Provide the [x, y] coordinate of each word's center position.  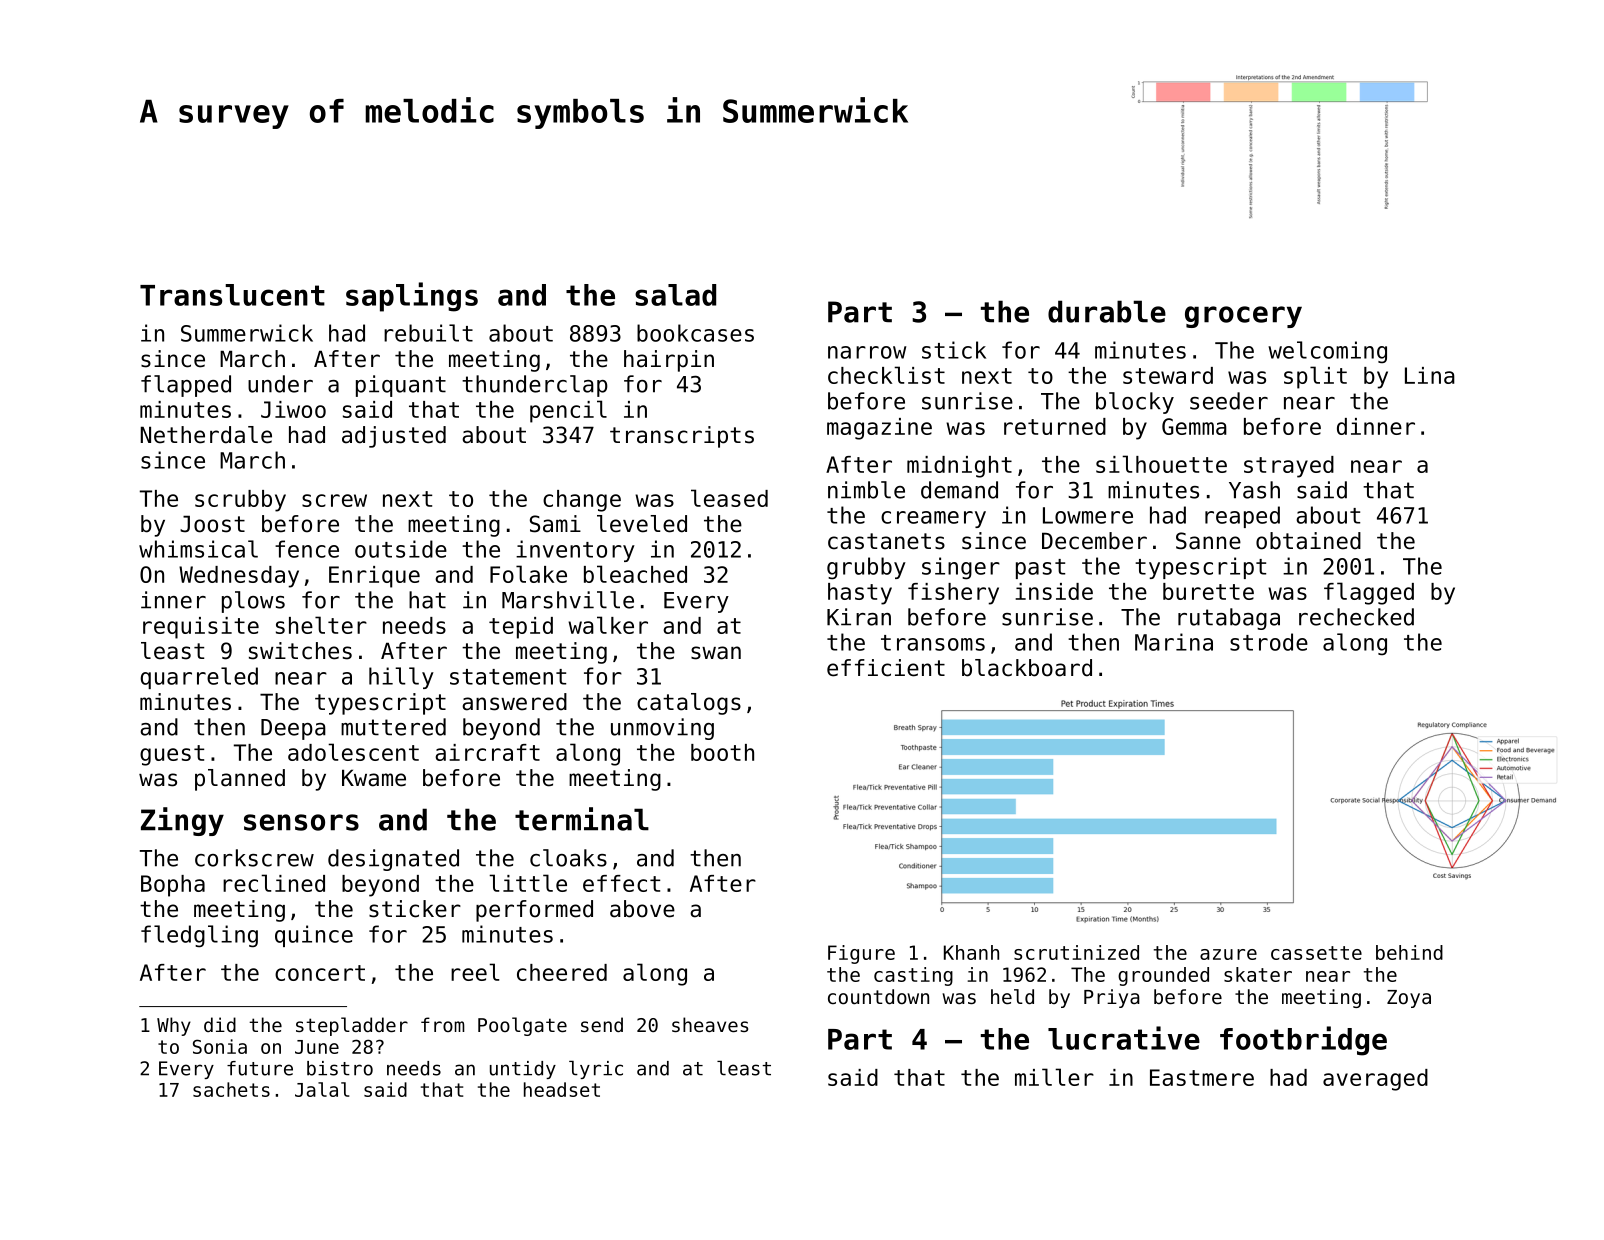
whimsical [198, 549]
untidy [523, 1070]
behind [1409, 952]
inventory [575, 551]
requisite [201, 628]
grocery [1243, 317]
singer [961, 568]
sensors [301, 822]
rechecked [1356, 617]
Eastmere [1202, 1077]
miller [1054, 1077]
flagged [1369, 593]
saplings [412, 297]
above [642, 909]
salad [675, 295]
